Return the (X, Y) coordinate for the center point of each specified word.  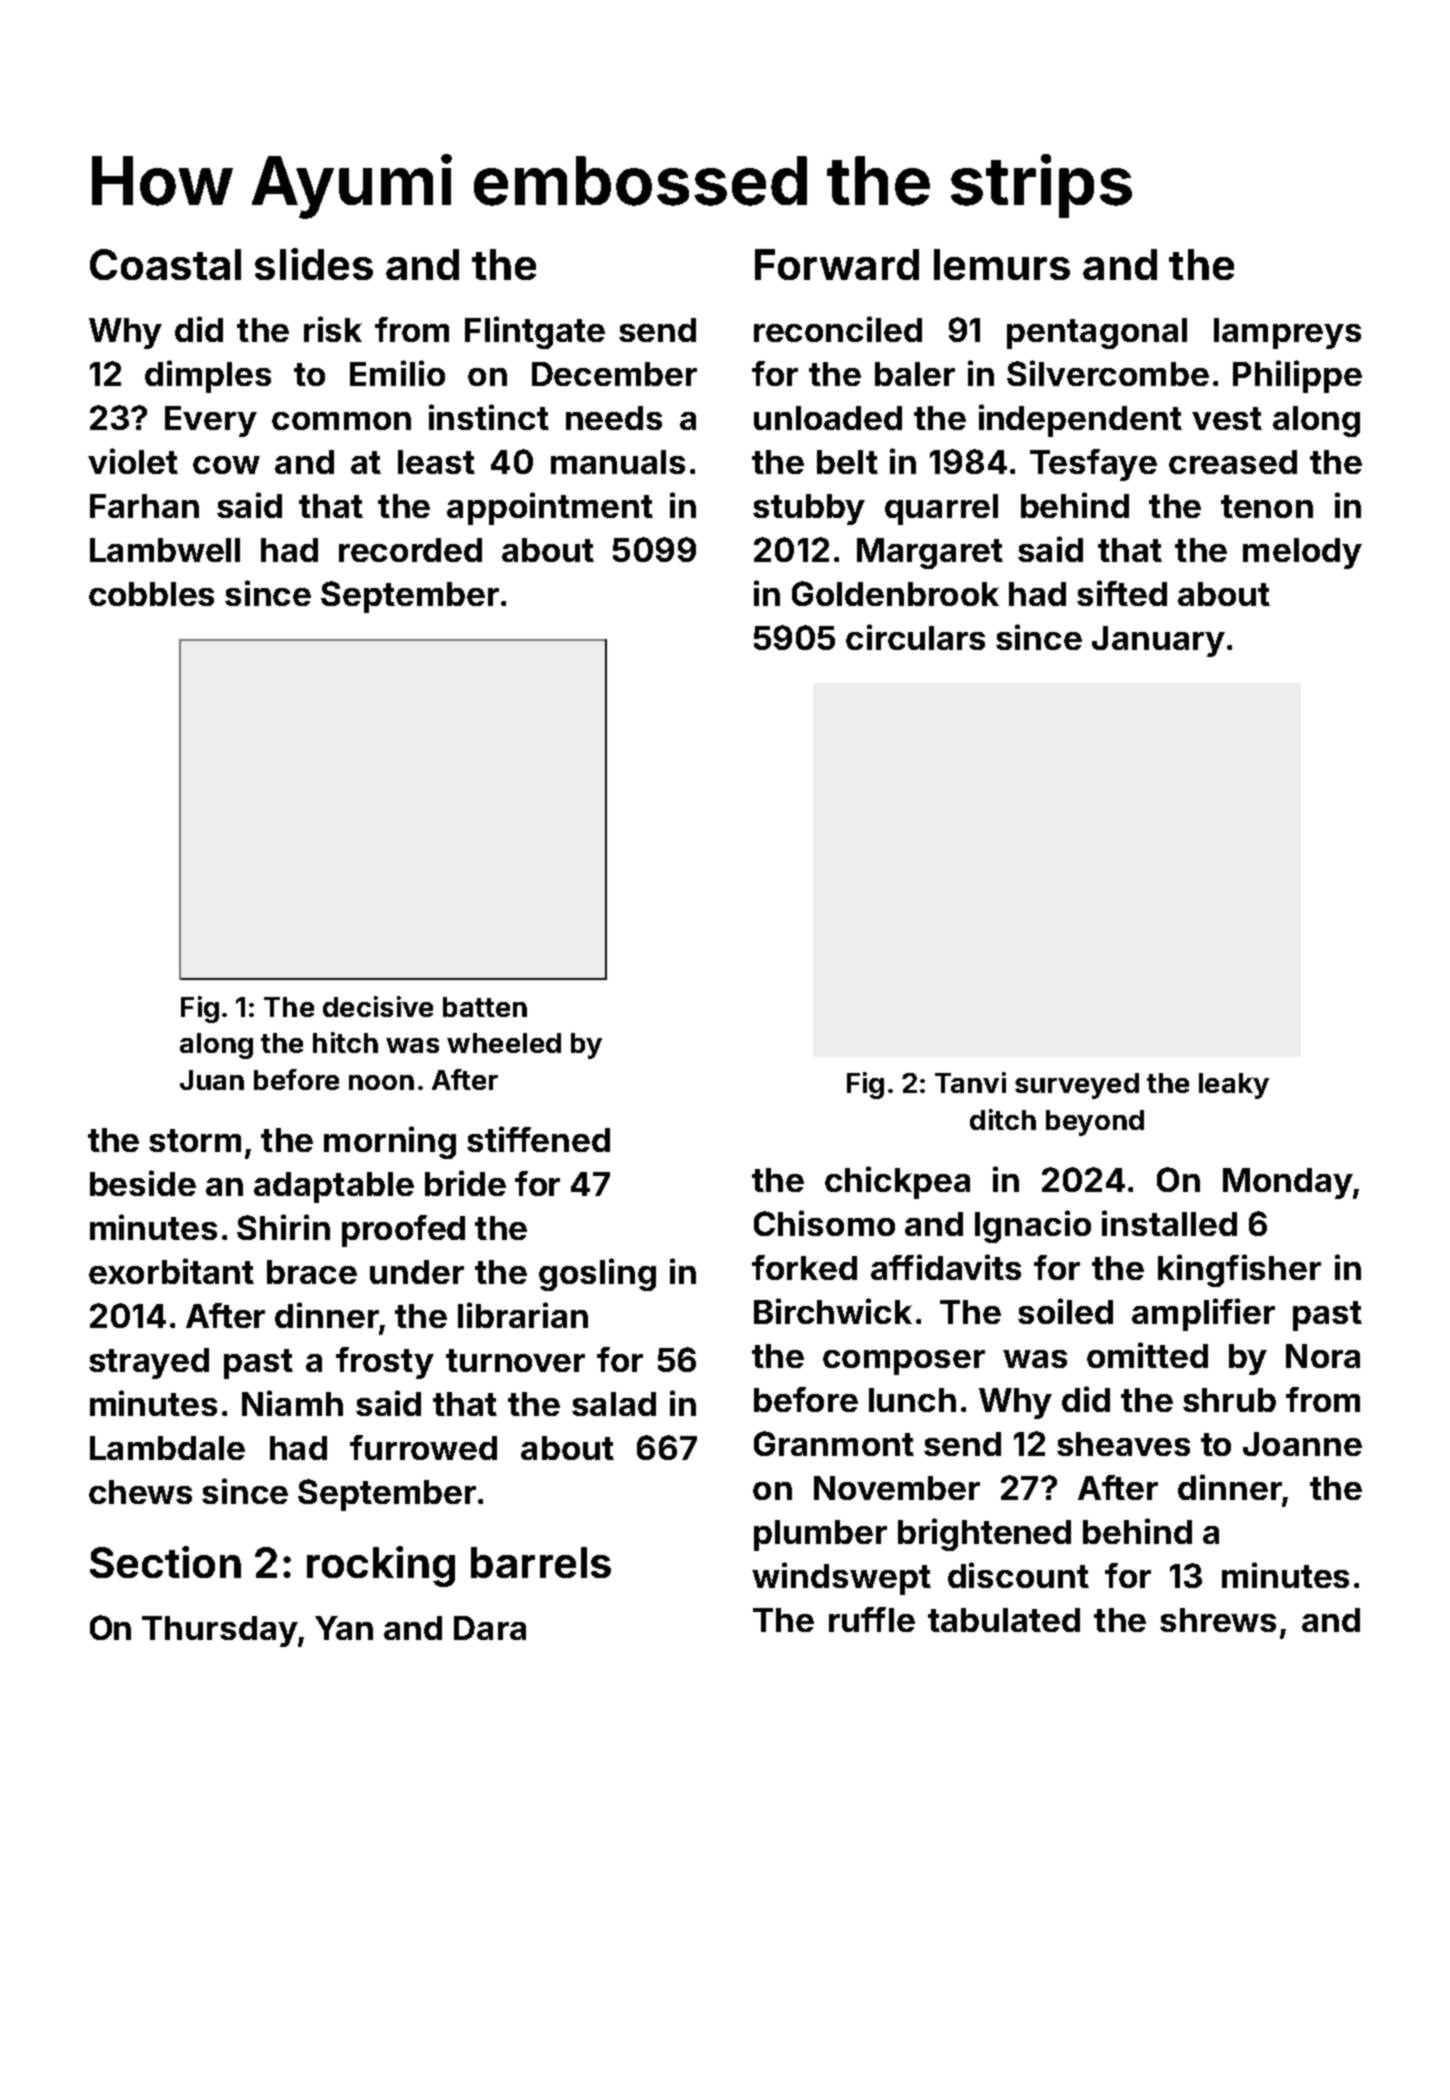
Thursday (220, 1631)
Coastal (165, 264)
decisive (378, 1006)
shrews (1218, 1620)
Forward (837, 264)
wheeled (504, 1043)
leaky (1234, 1086)
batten (485, 1007)
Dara (490, 1628)
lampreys (1287, 333)
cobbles (151, 594)
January (1158, 641)
